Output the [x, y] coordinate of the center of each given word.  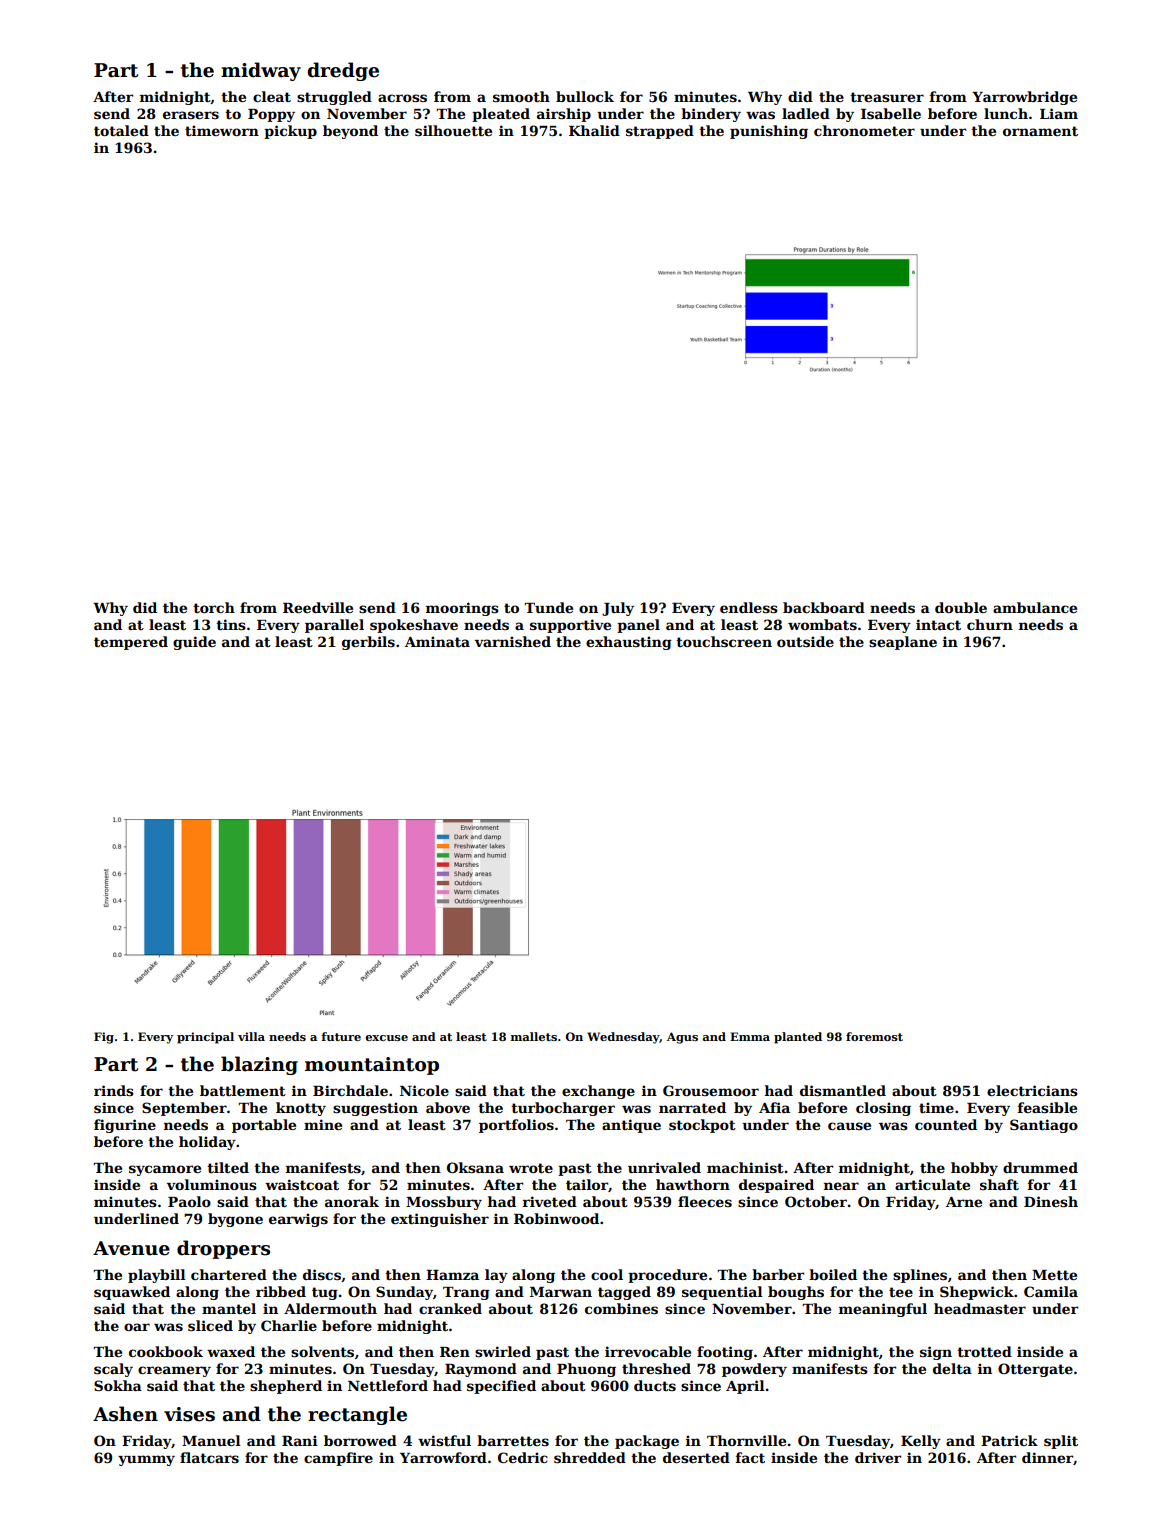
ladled [806, 113]
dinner [1047, 1457]
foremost [874, 1036]
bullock [585, 96]
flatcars [209, 1457]
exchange [598, 1092]
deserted [696, 1457]
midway [261, 71]
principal [205, 1038]
